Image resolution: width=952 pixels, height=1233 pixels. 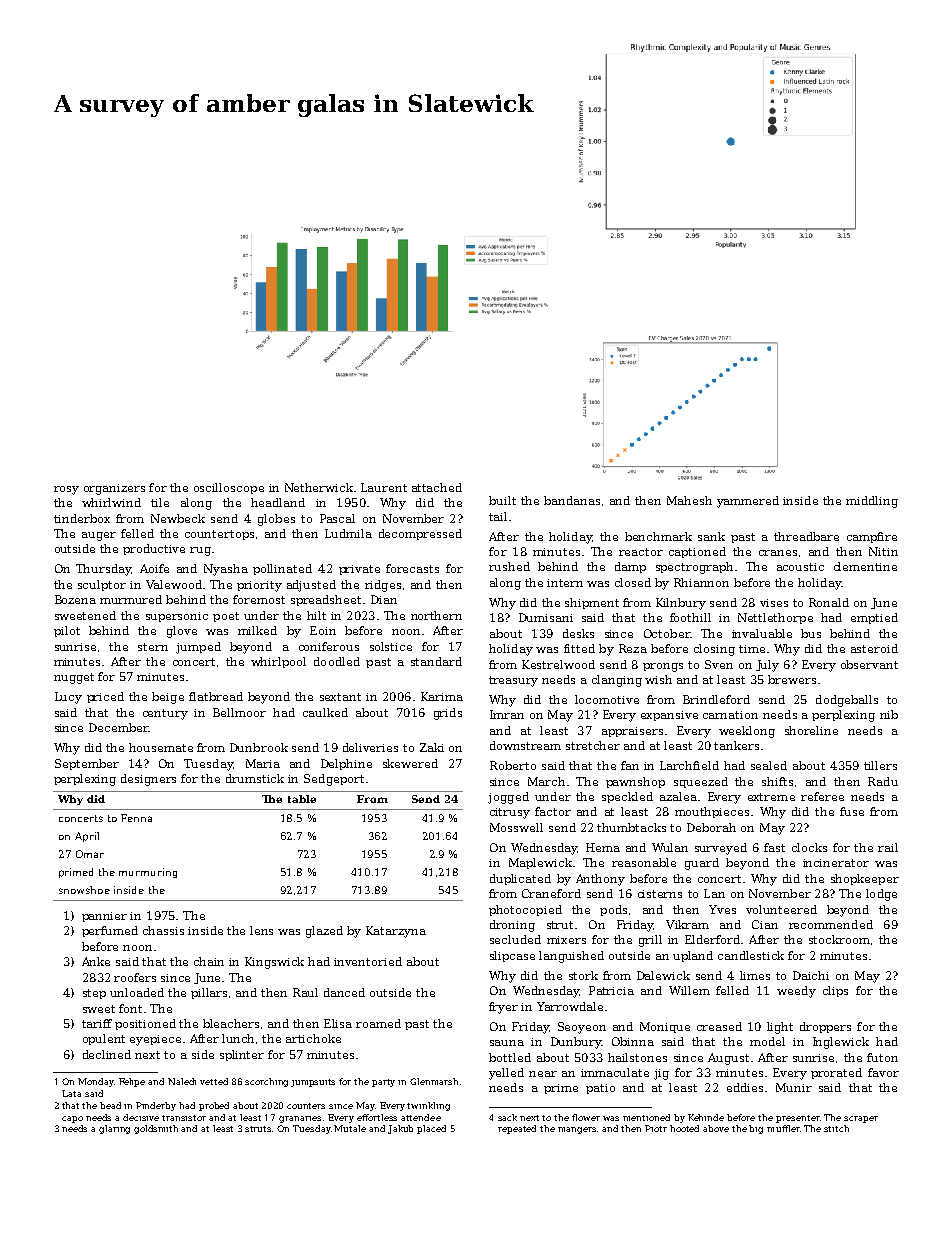 I want to click on Laurent, so click(x=384, y=487).
